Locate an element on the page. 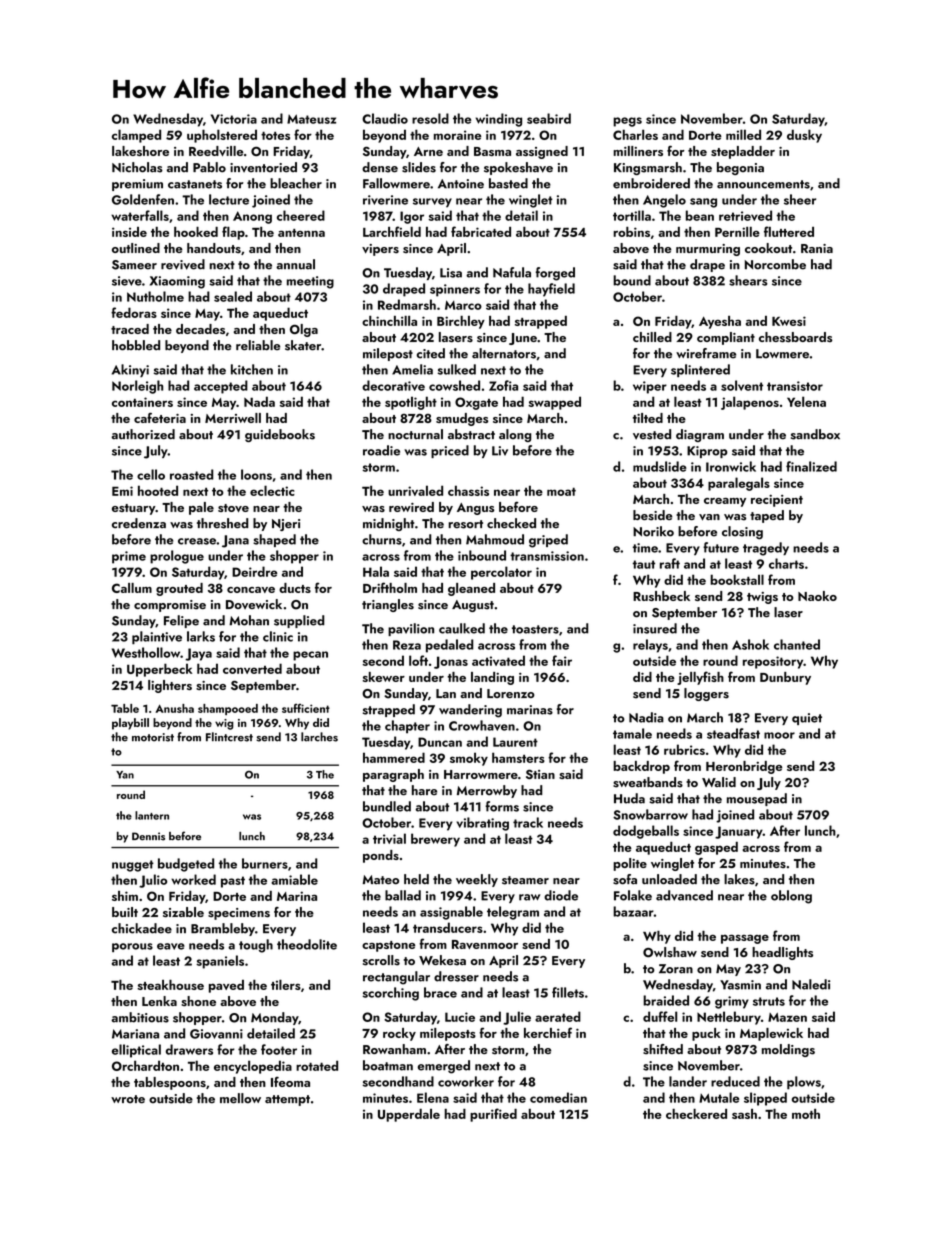 Image resolution: width=952 pixels, height=1233 pixels. larches is located at coordinates (319, 737).
